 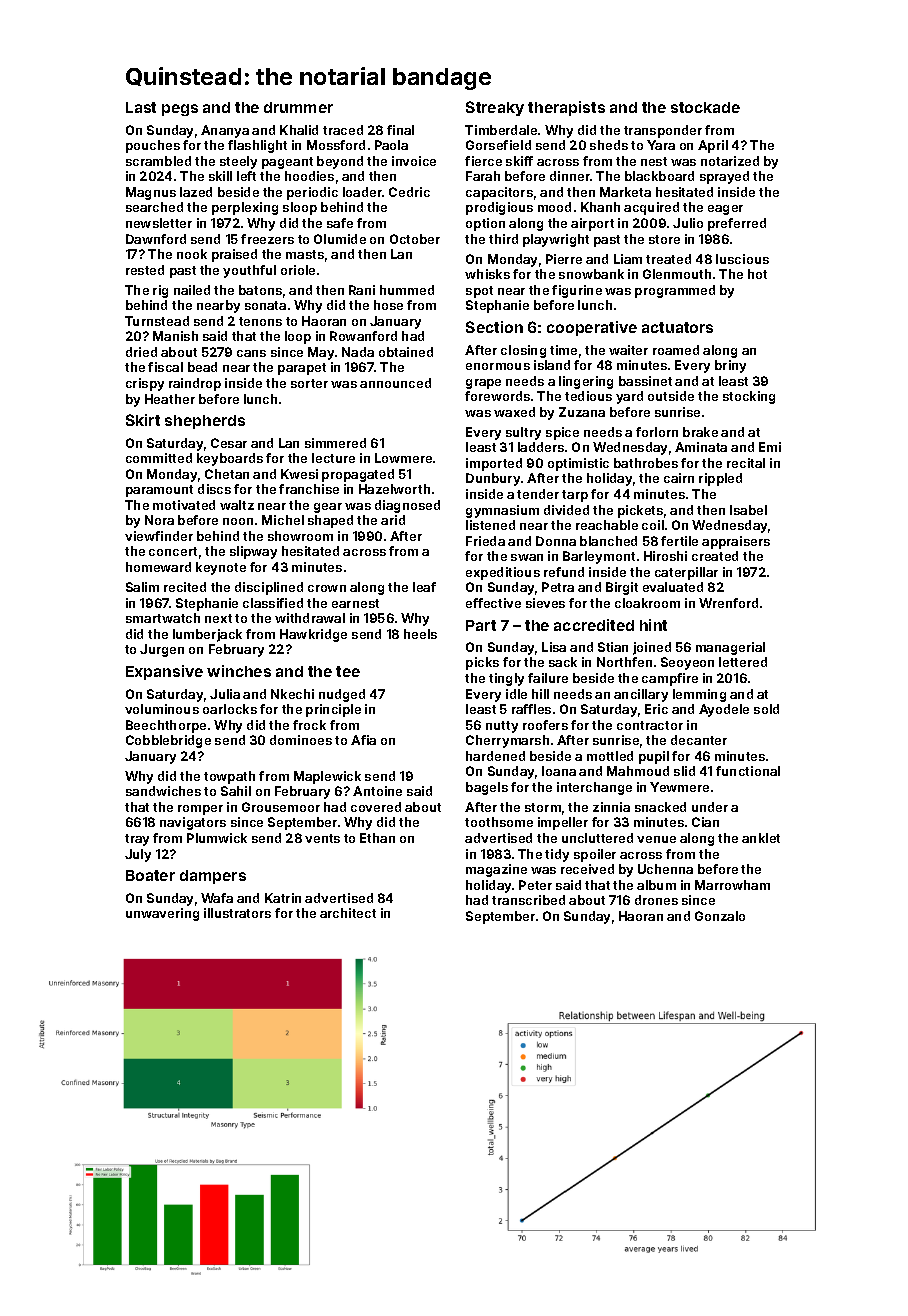 I want to click on Hiroshi, so click(x=665, y=556).
